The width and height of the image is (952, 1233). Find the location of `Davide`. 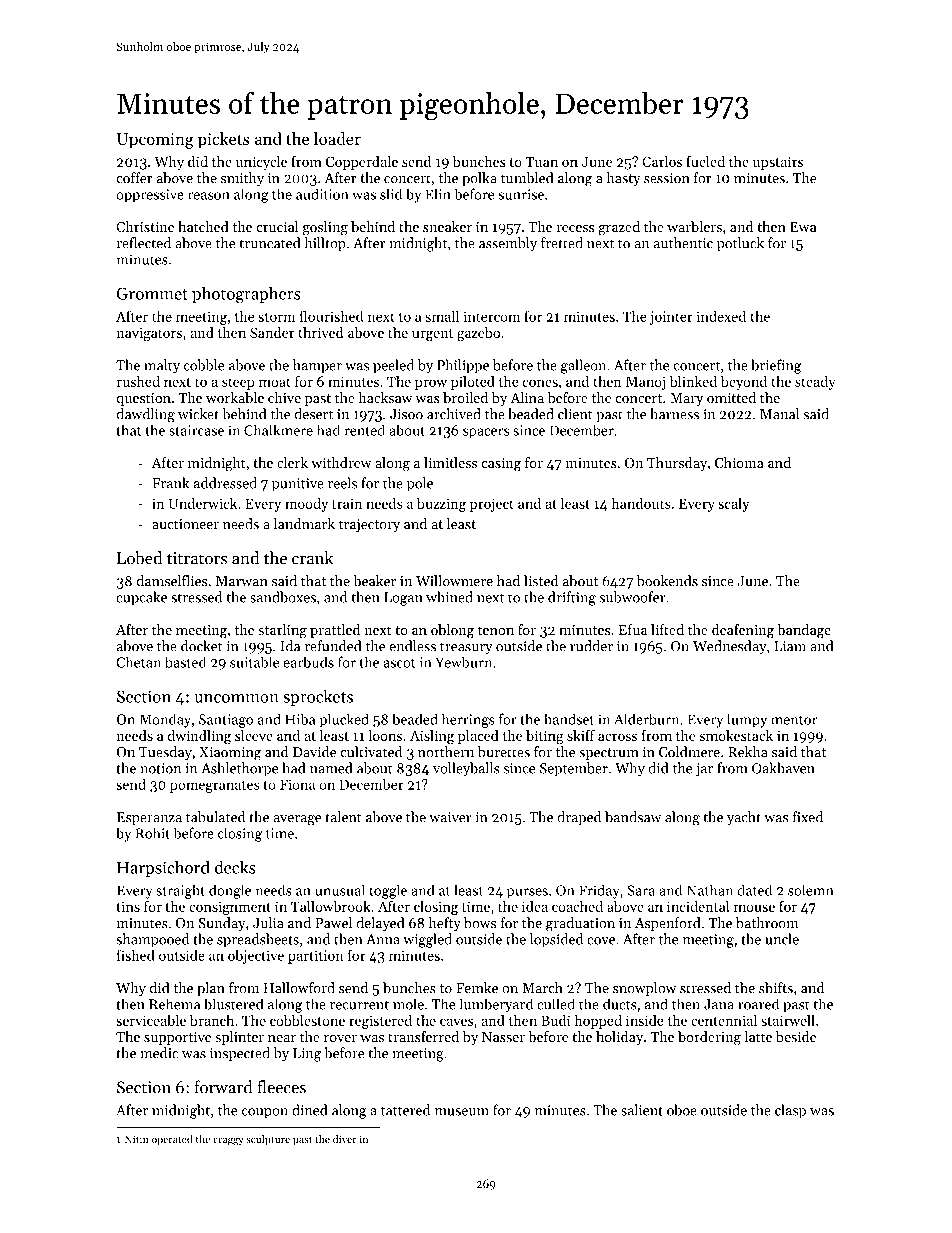

Davide is located at coordinates (314, 752).
